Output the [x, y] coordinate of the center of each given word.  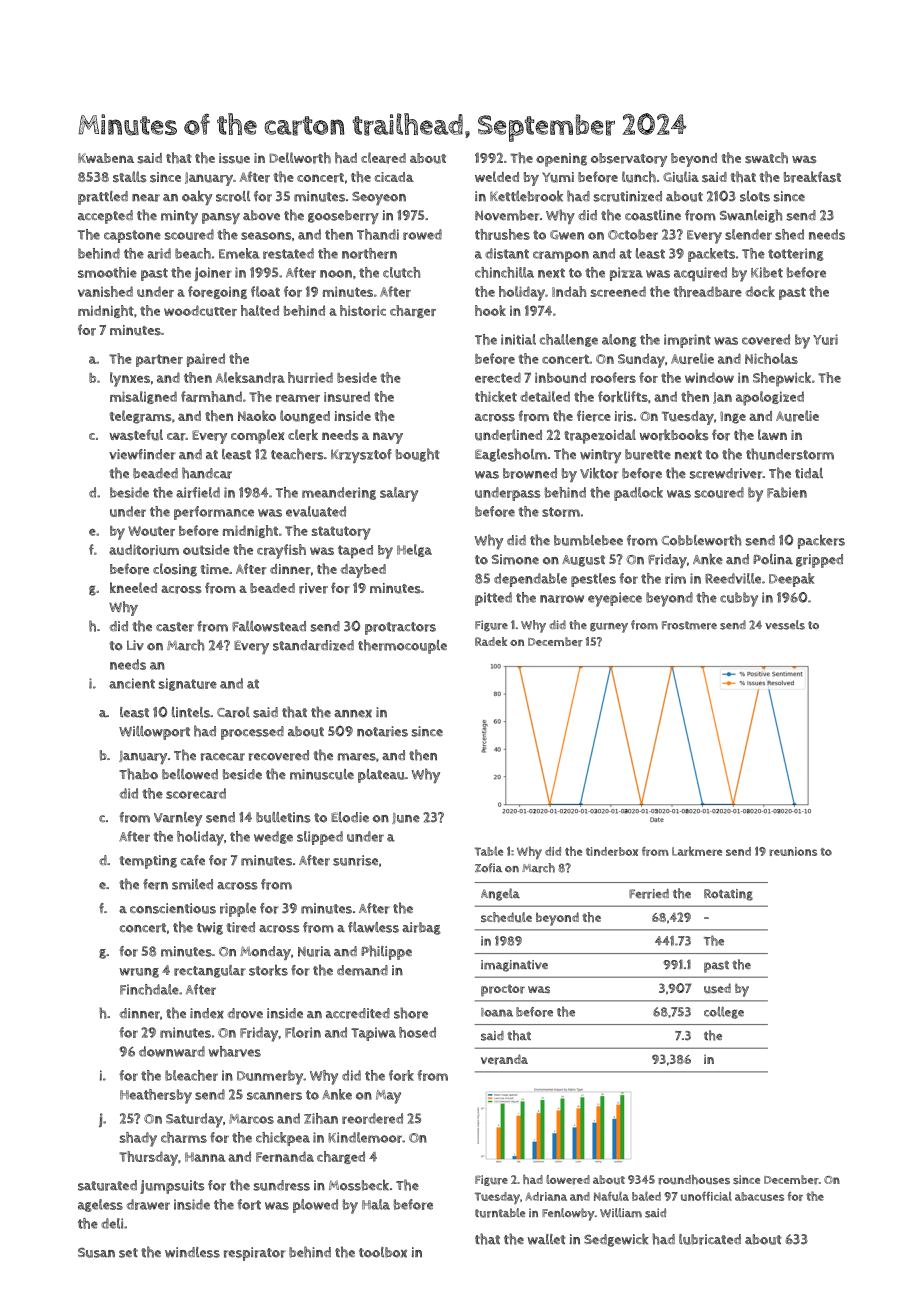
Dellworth [300, 158]
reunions [793, 851]
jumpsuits [172, 1187]
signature [187, 684]
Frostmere [689, 625]
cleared [383, 158]
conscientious [173, 908]
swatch [766, 158]
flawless [373, 927]
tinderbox [612, 851]
